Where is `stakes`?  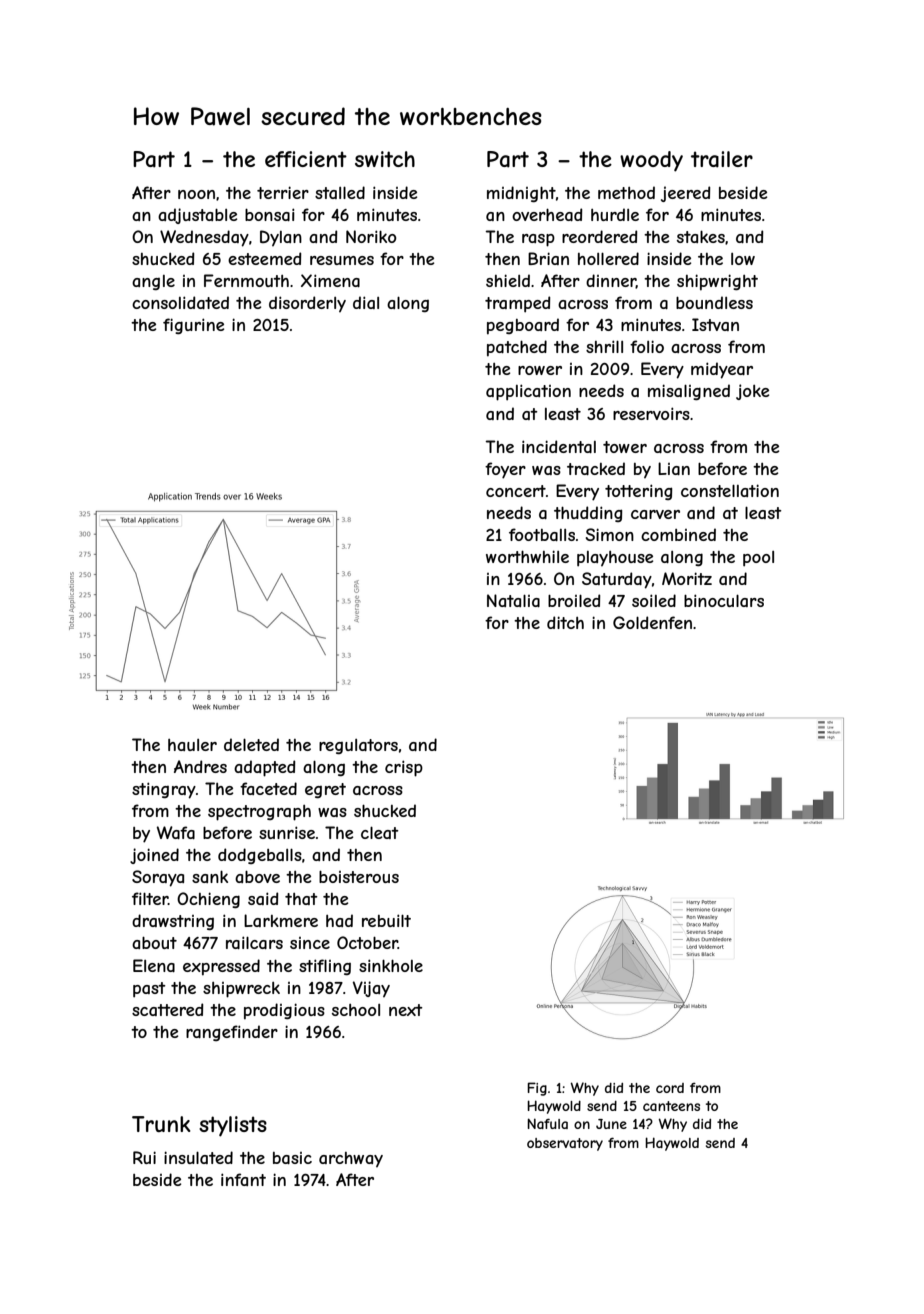 stakes is located at coordinates (701, 236).
